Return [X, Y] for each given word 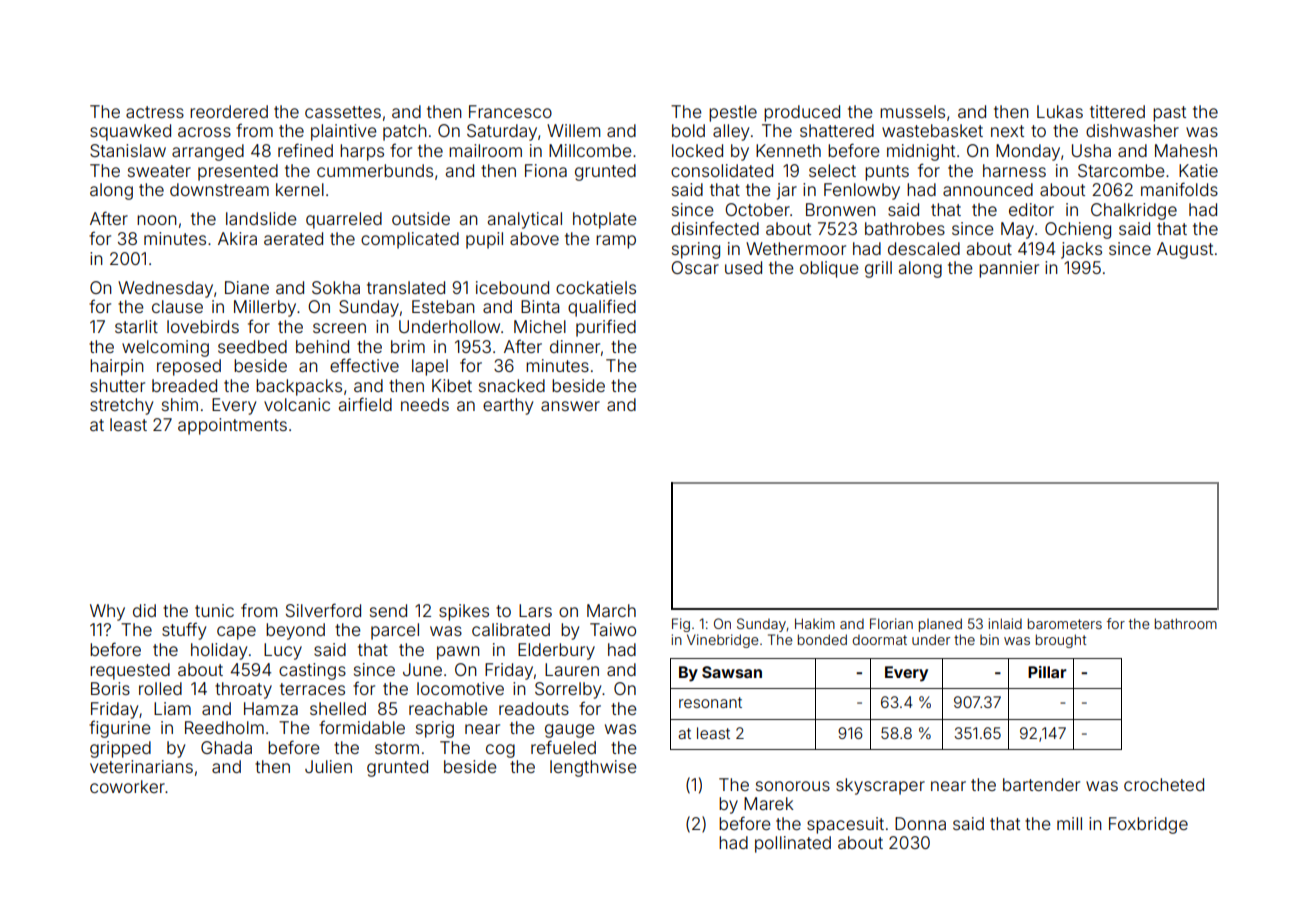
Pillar [1047, 672]
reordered [229, 111]
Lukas [1060, 111]
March [611, 610]
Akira [237, 238]
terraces [312, 689]
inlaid [1005, 623]
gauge [569, 731]
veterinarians [141, 766]
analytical [525, 220]
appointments [232, 426]
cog [500, 751]
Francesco [510, 111]
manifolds [1179, 189]
